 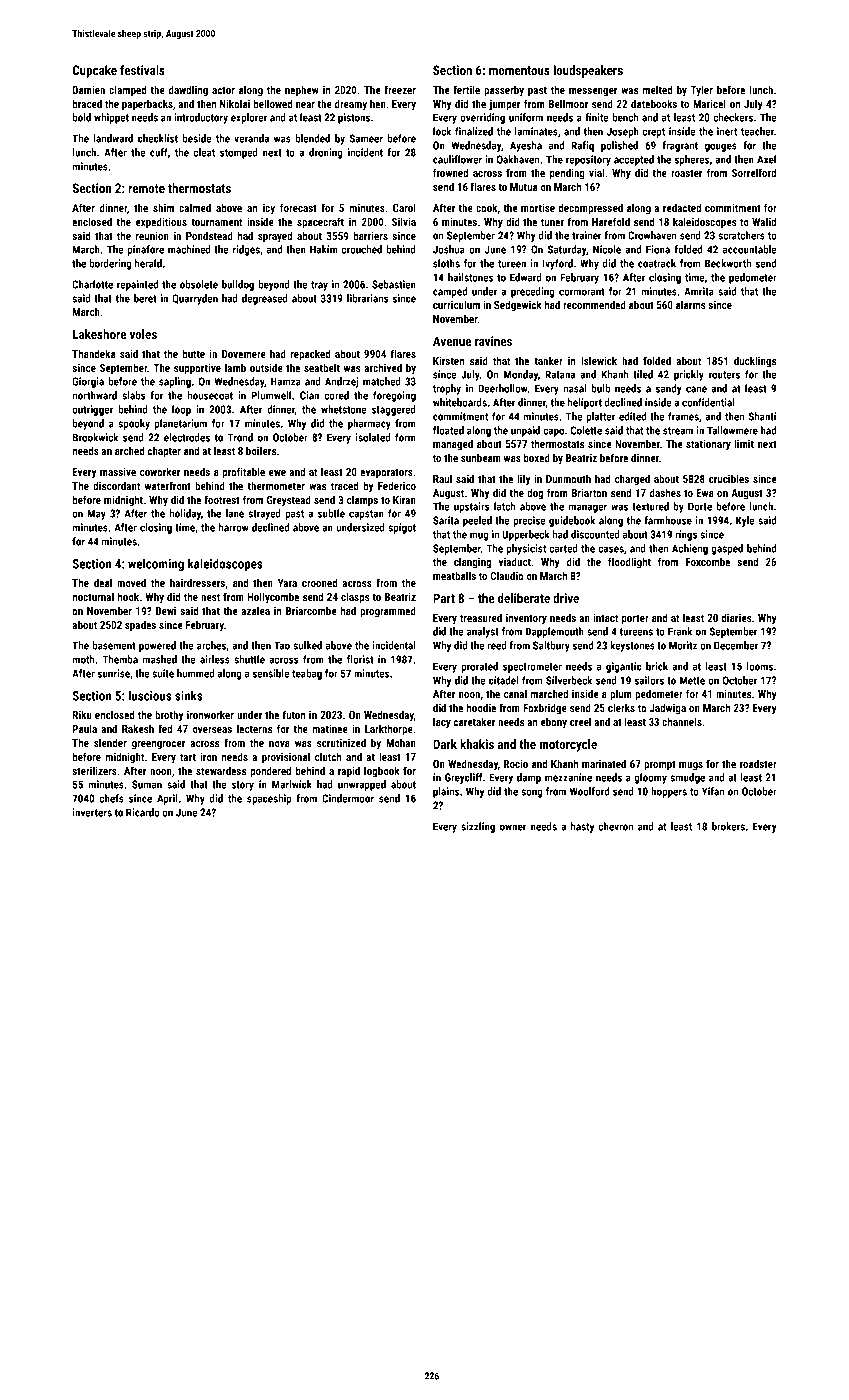 I want to click on nephew, so click(x=302, y=90).
